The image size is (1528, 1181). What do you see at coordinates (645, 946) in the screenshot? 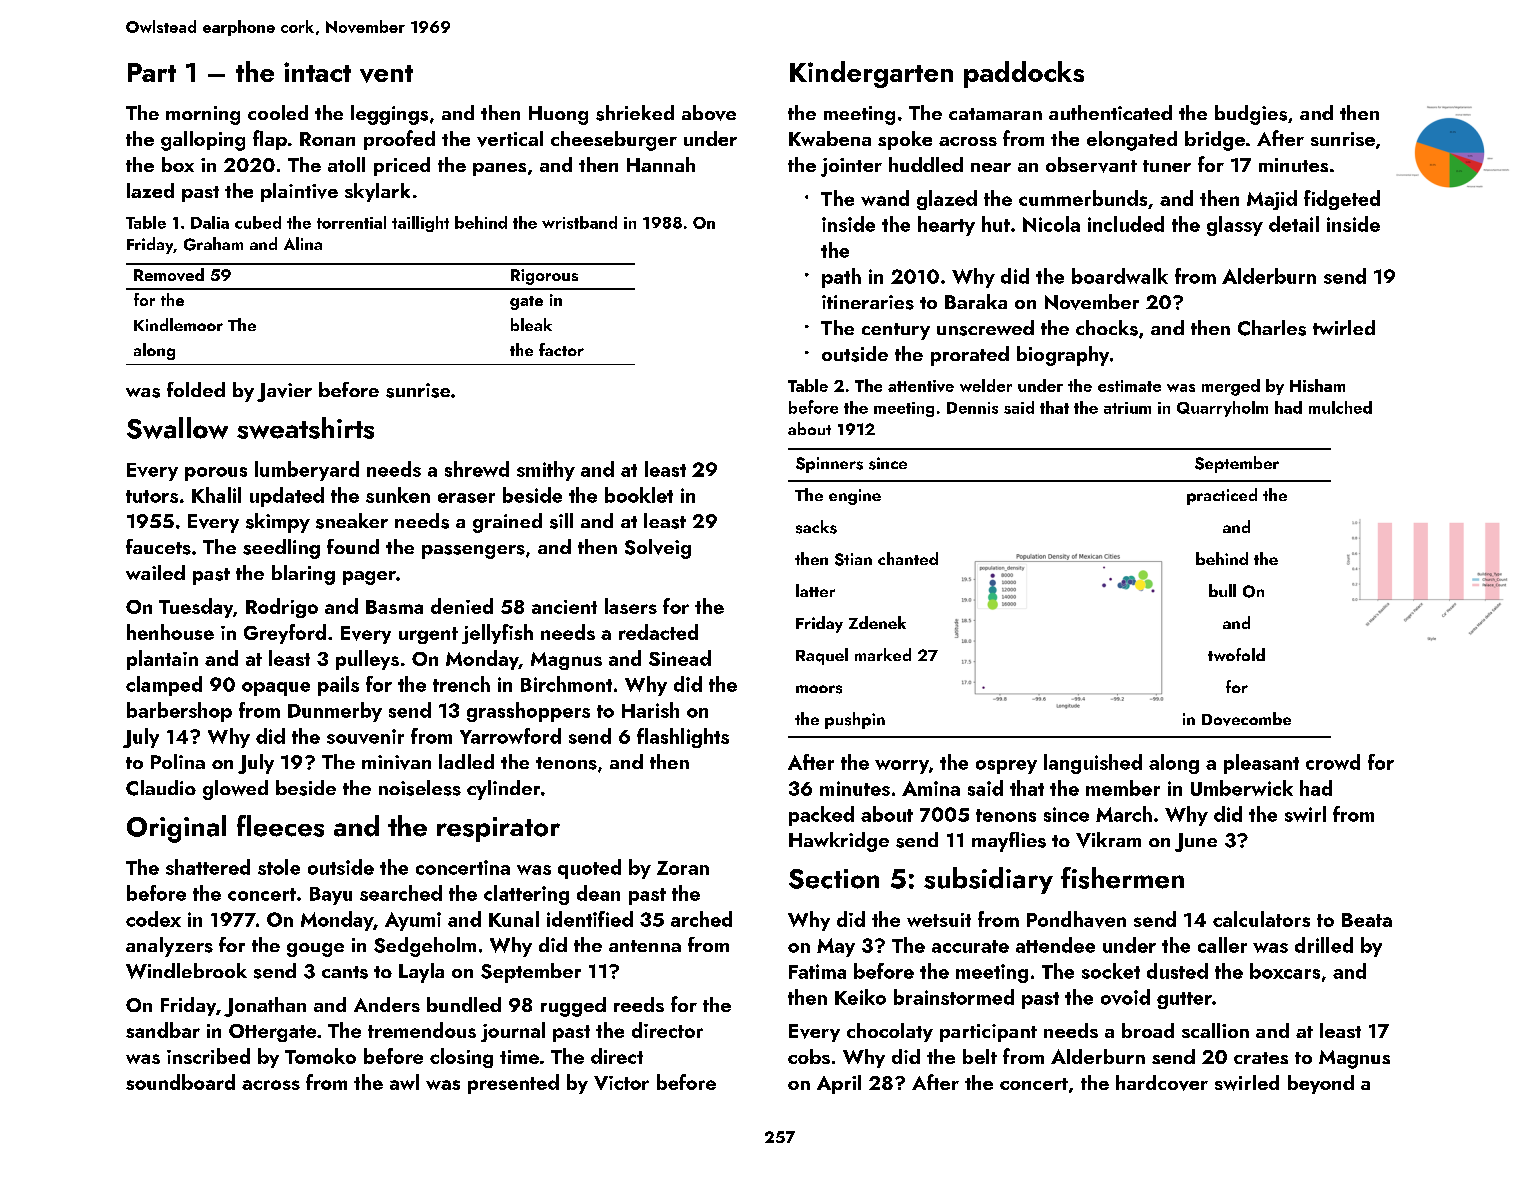
I see `antenna` at bounding box center [645, 946].
